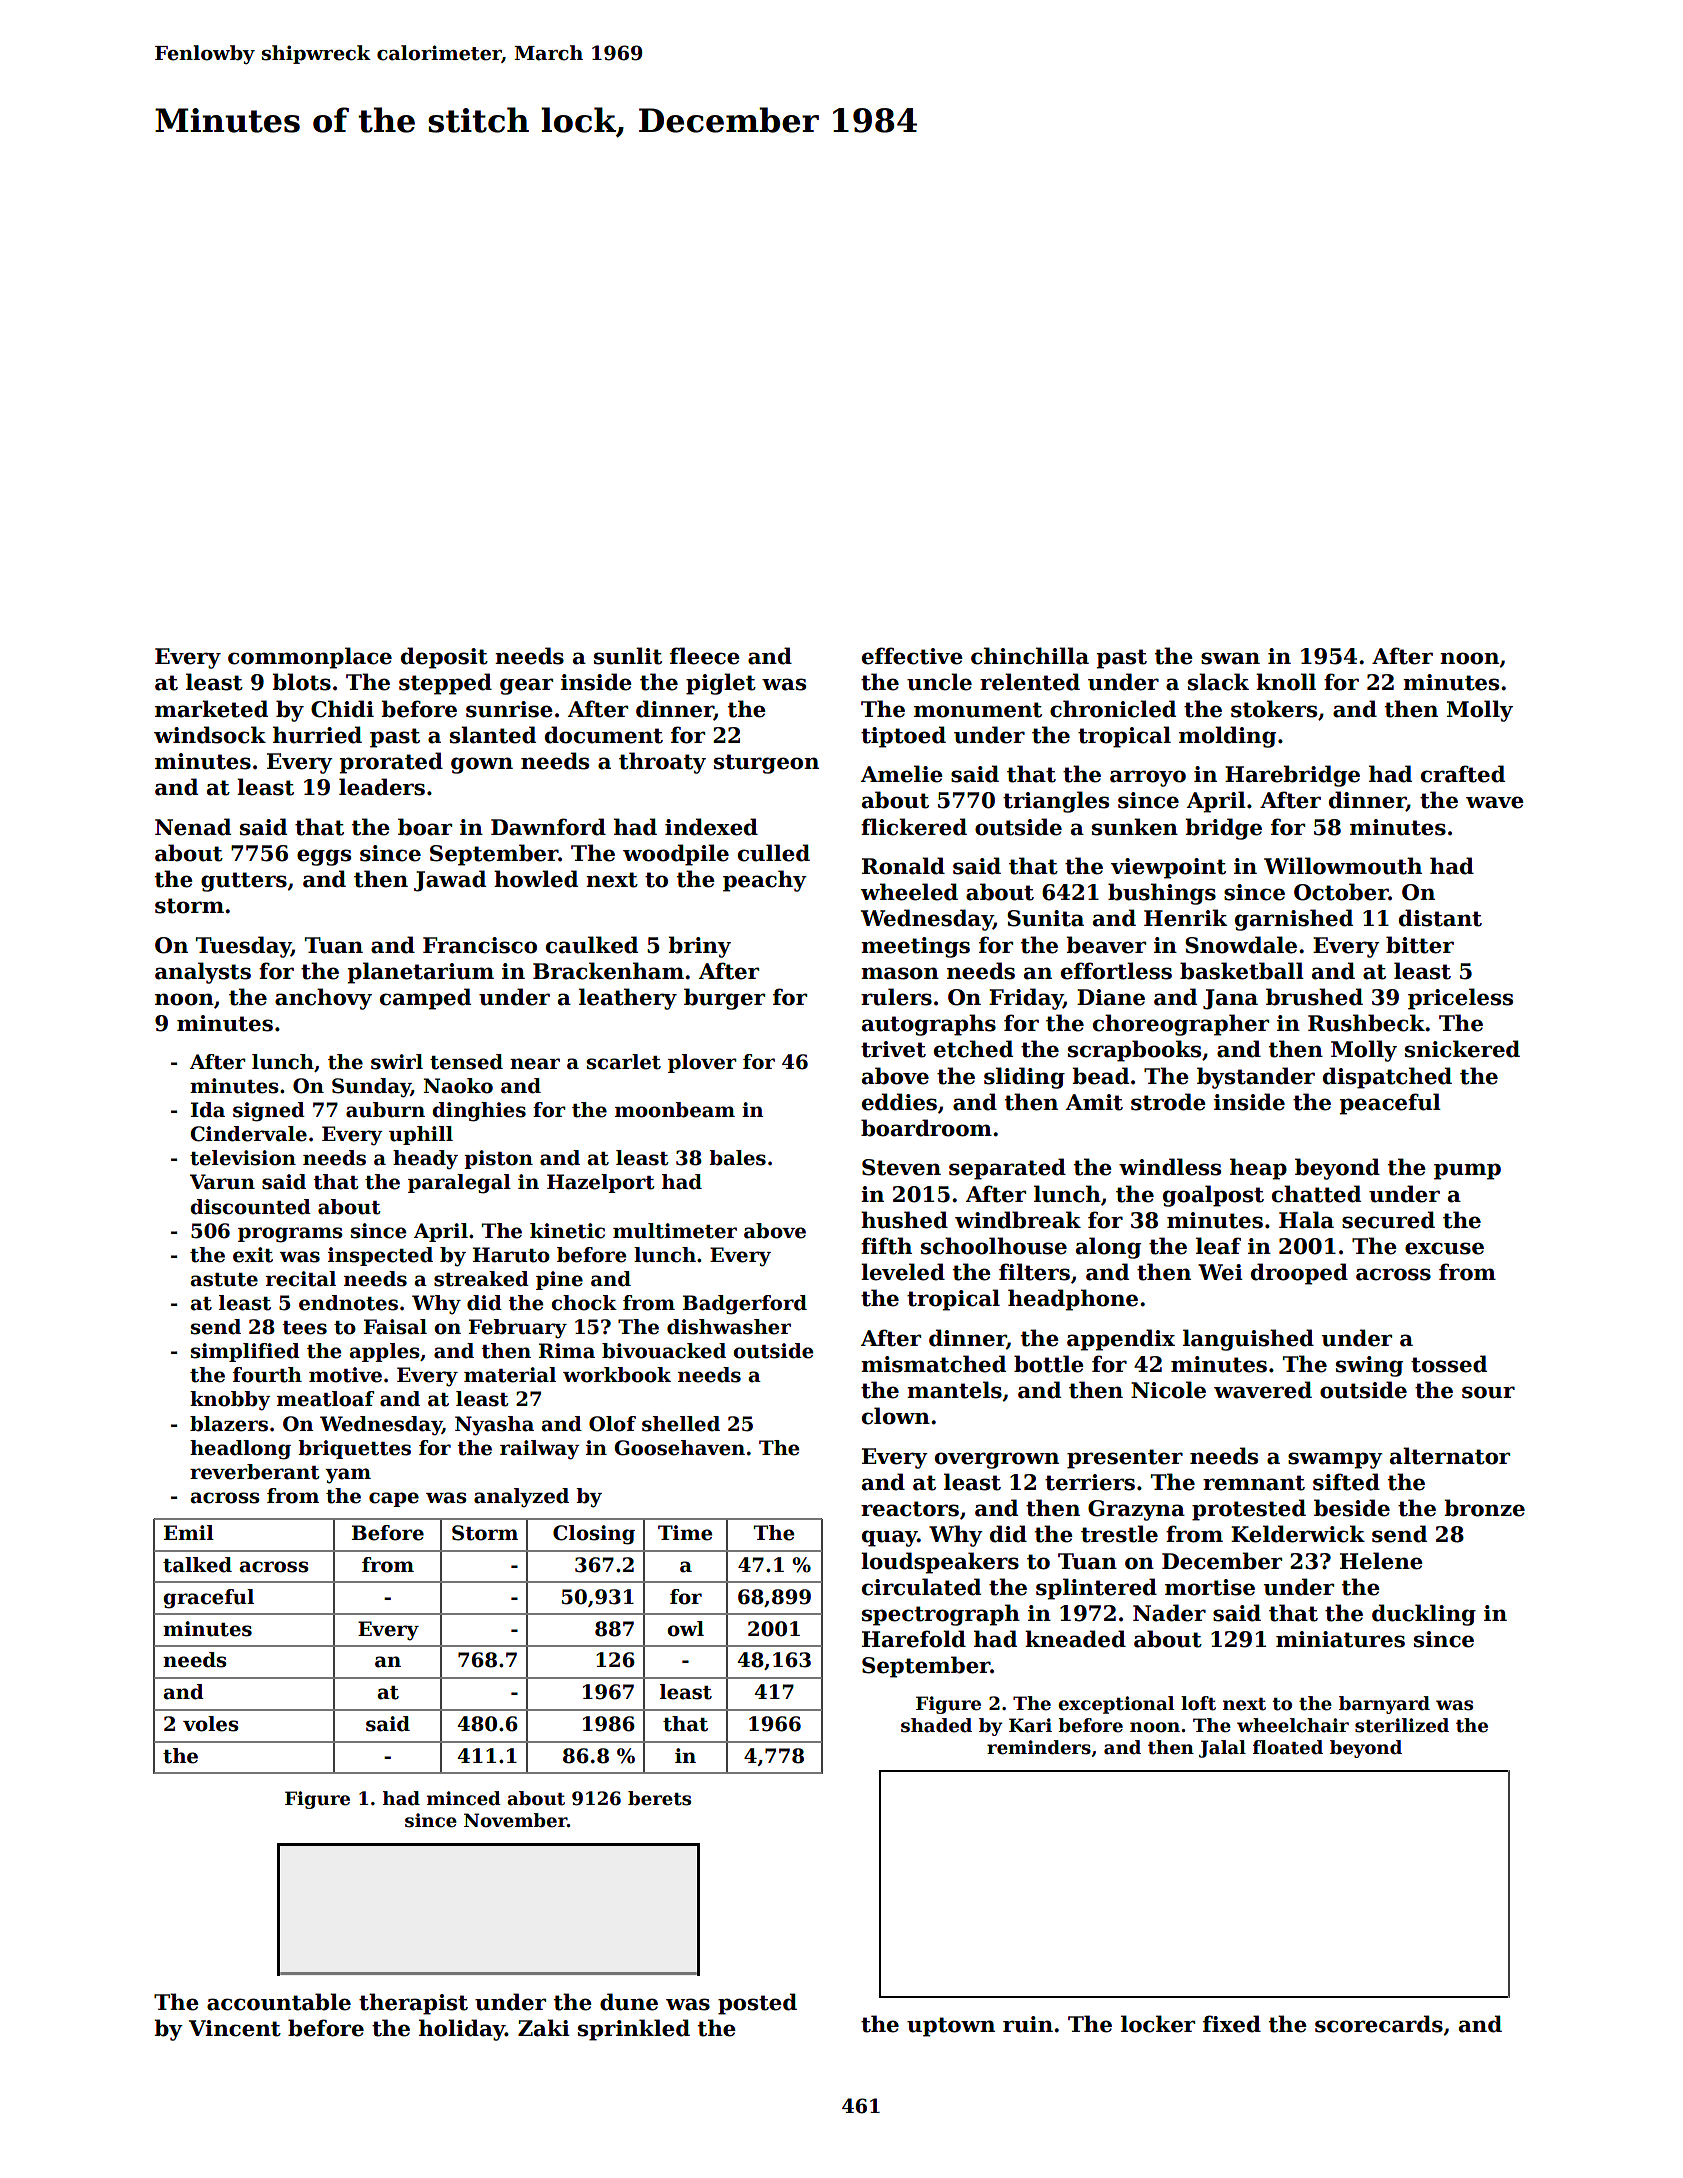 The height and width of the screenshot is (2178, 1683). What do you see at coordinates (1258, 1169) in the screenshot?
I see `heap` at bounding box center [1258, 1169].
